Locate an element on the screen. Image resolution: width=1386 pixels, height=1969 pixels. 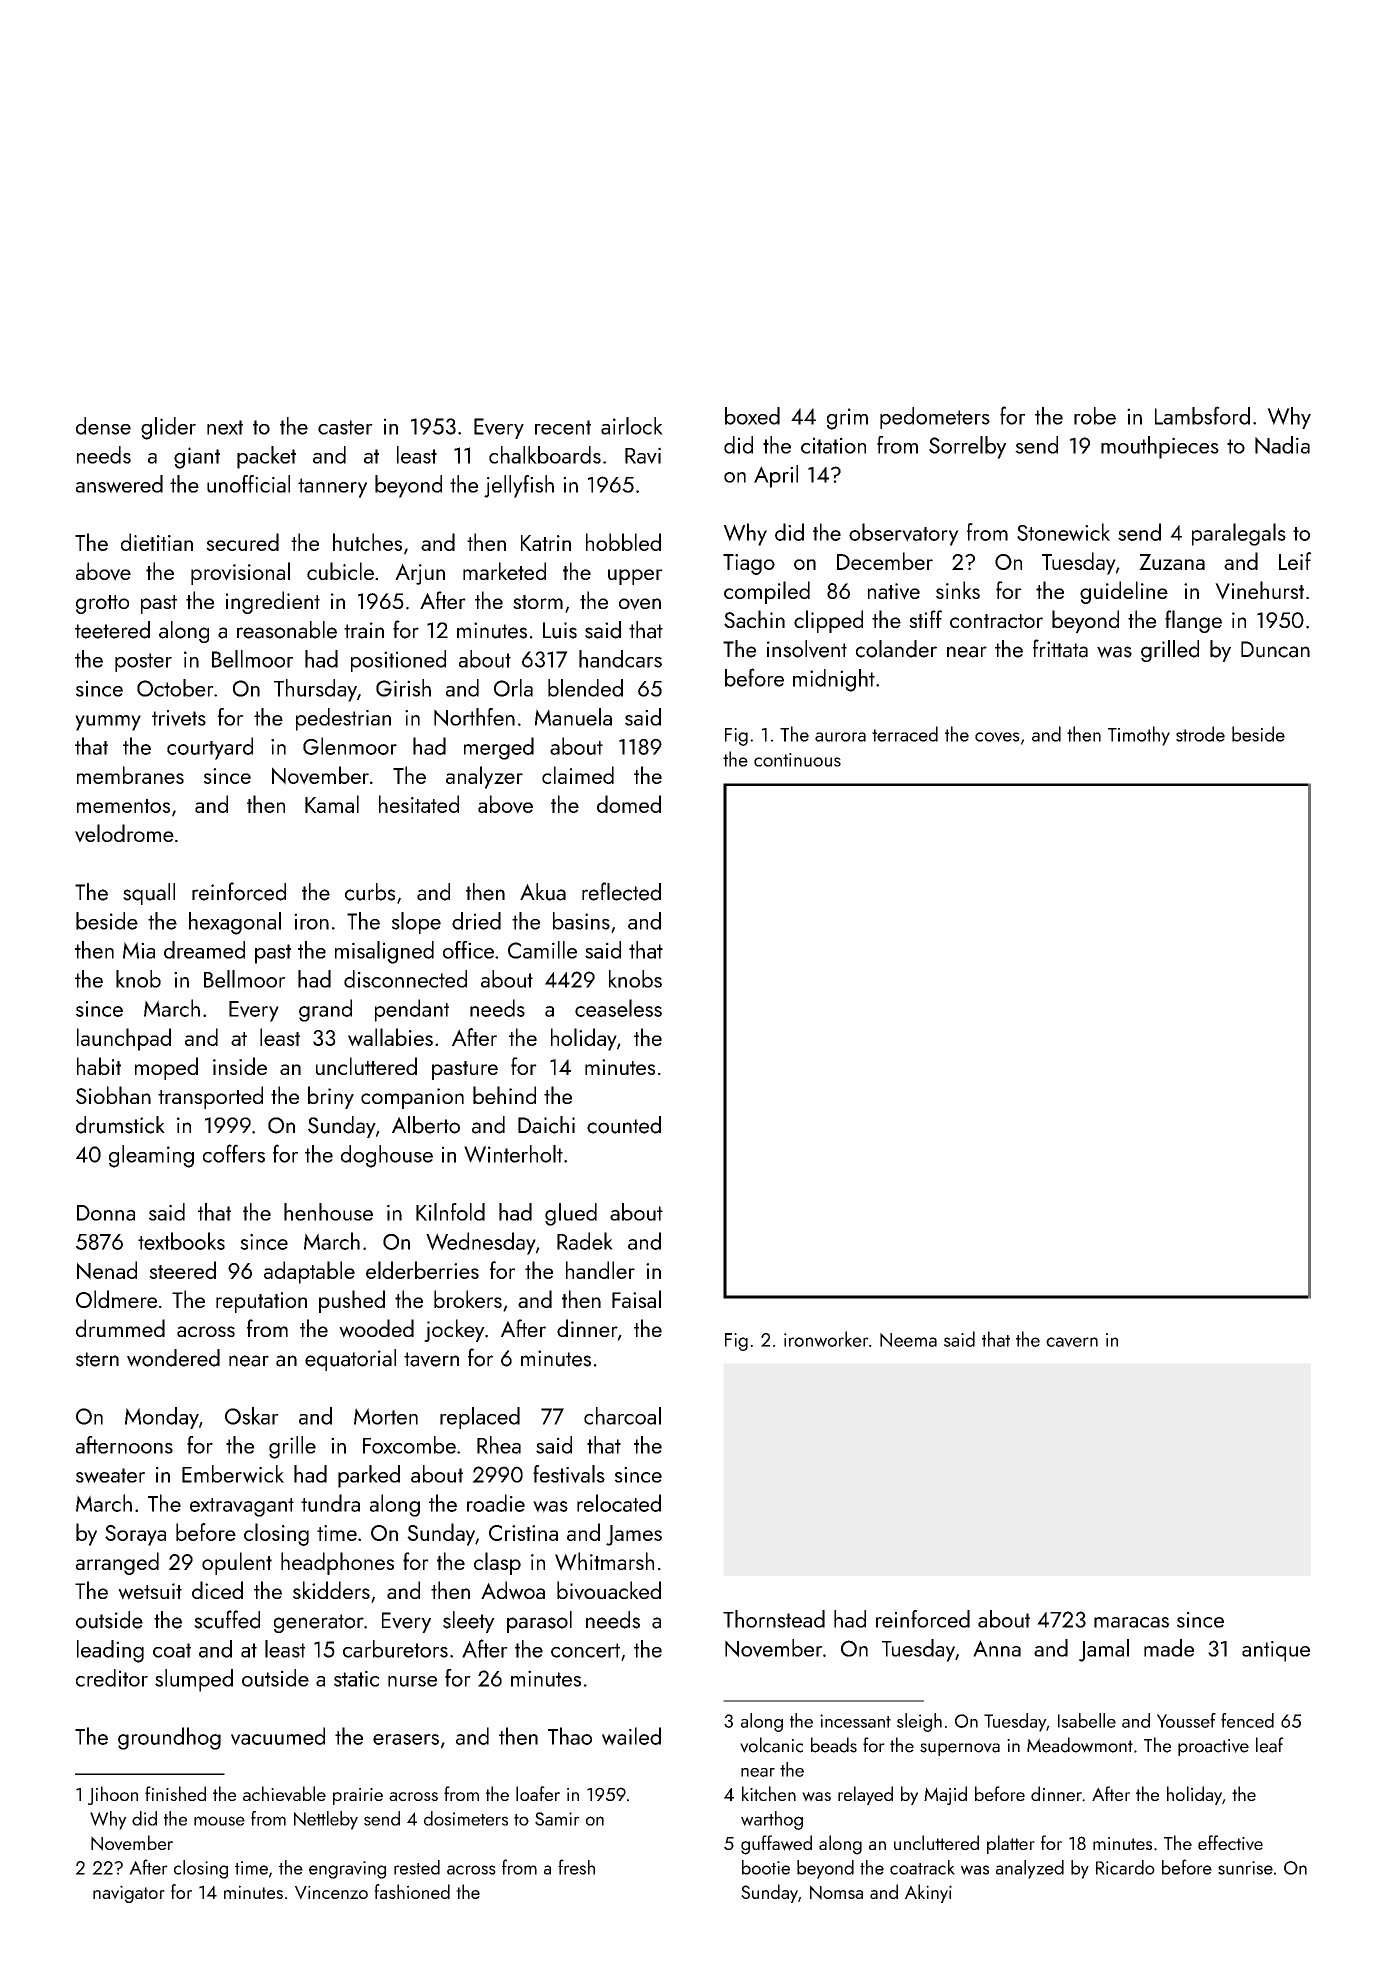
generator is located at coordinates (319, 1623).
